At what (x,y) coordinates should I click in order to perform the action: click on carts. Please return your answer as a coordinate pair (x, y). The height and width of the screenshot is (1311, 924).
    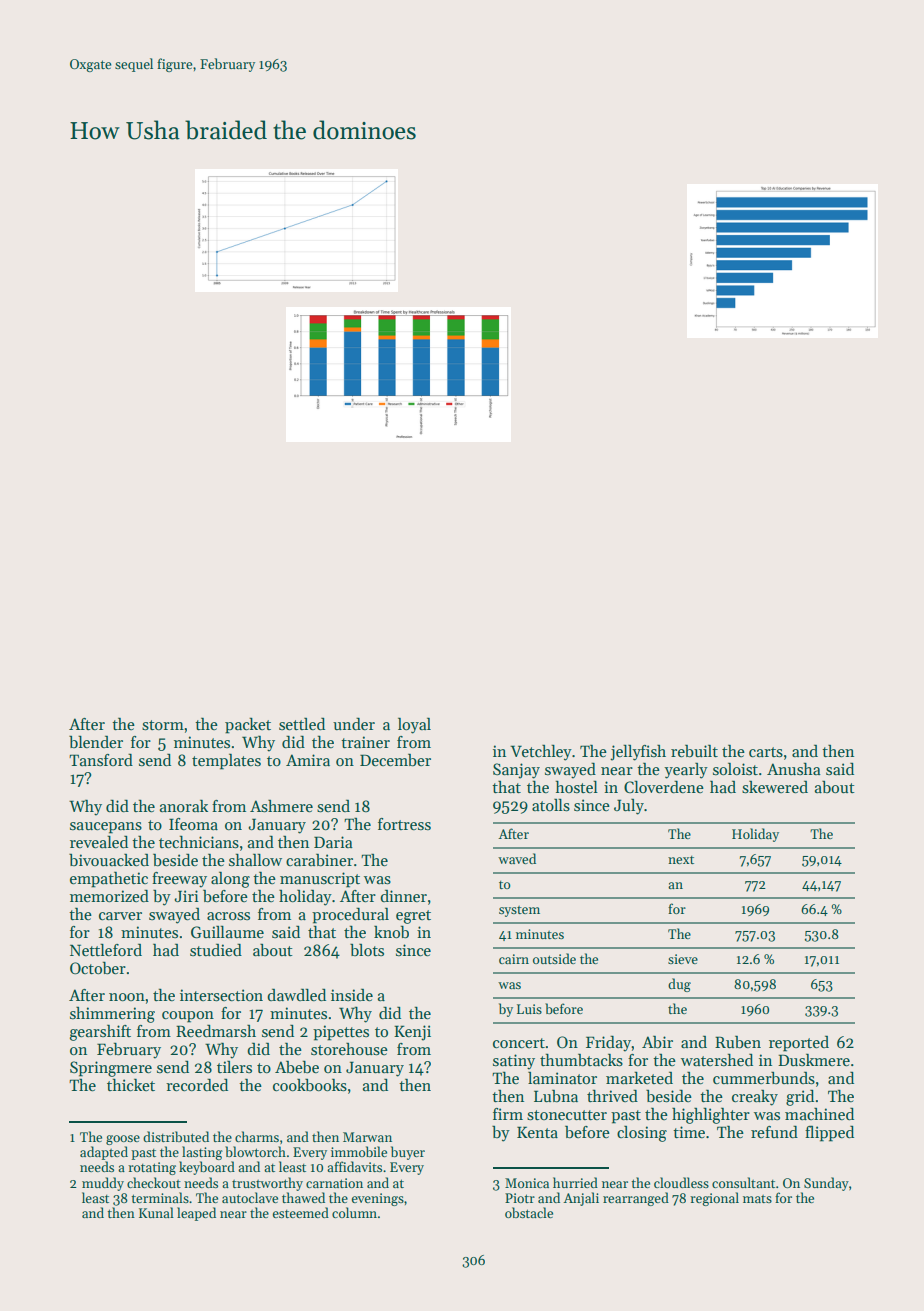
    Looking at the image, I should click on (766, 752).
